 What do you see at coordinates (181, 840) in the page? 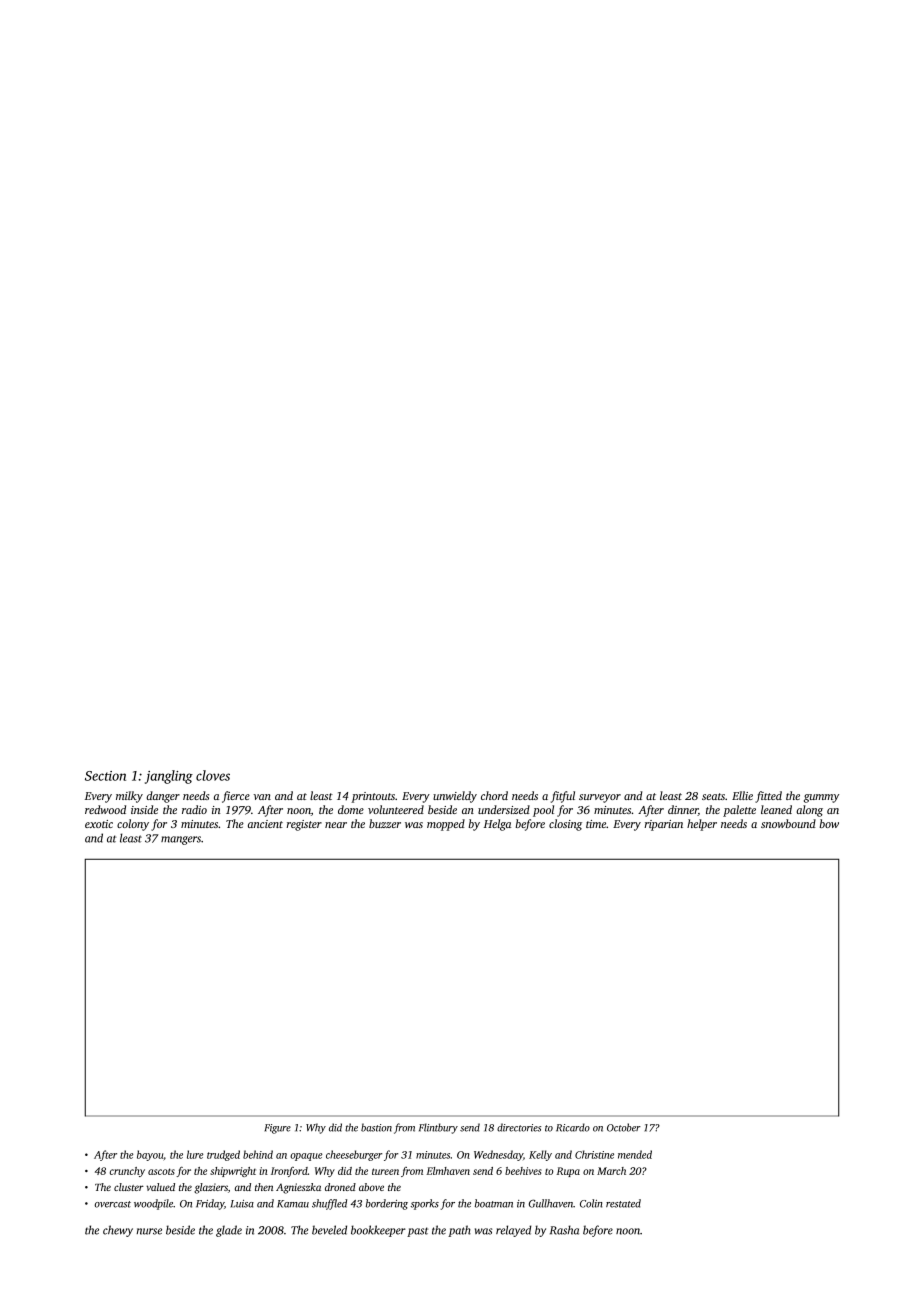
I see `mangers` at bounding box center [181, 840].
